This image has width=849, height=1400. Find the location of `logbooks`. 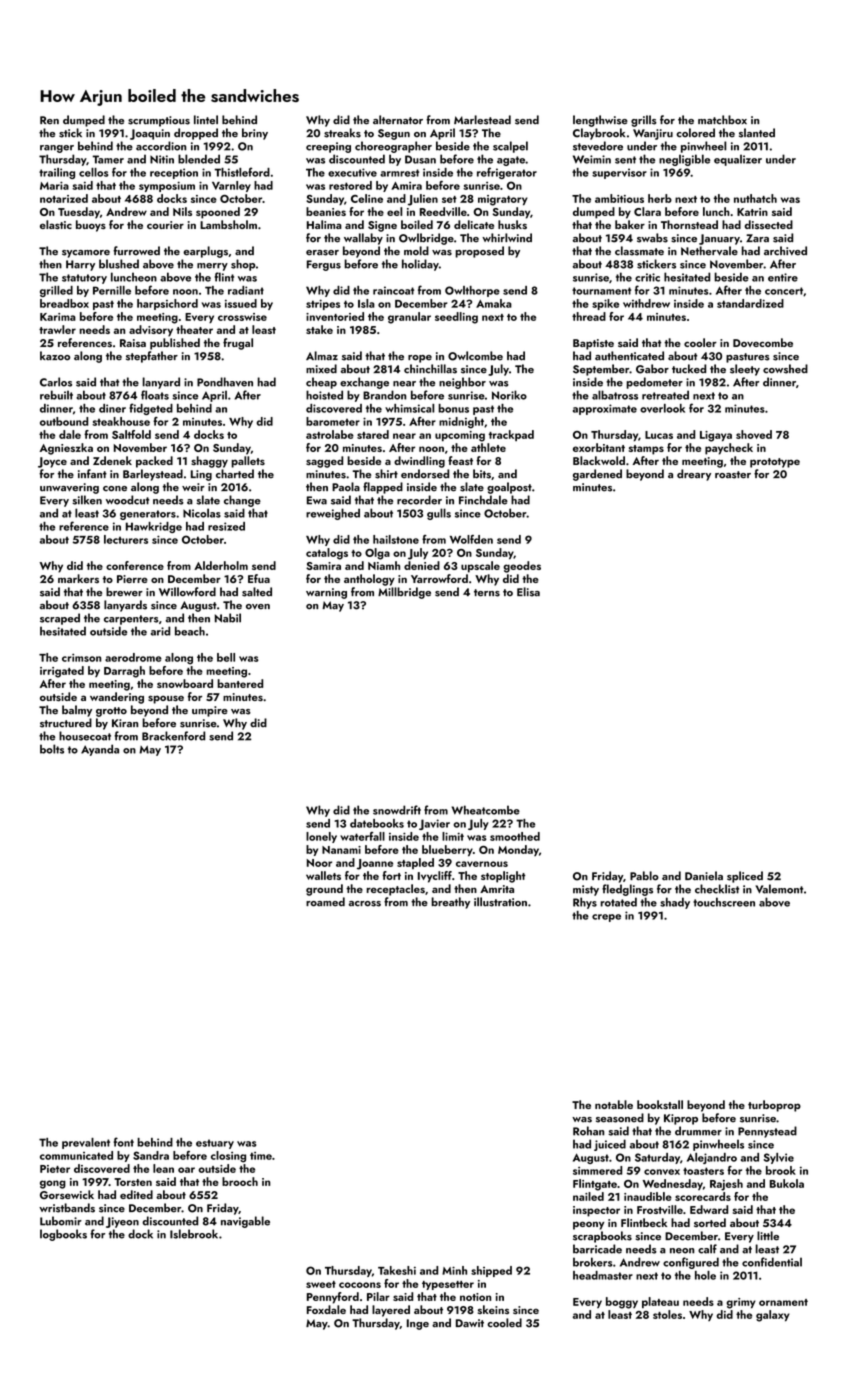

logbooks is located at coordinates (63, 1235).
